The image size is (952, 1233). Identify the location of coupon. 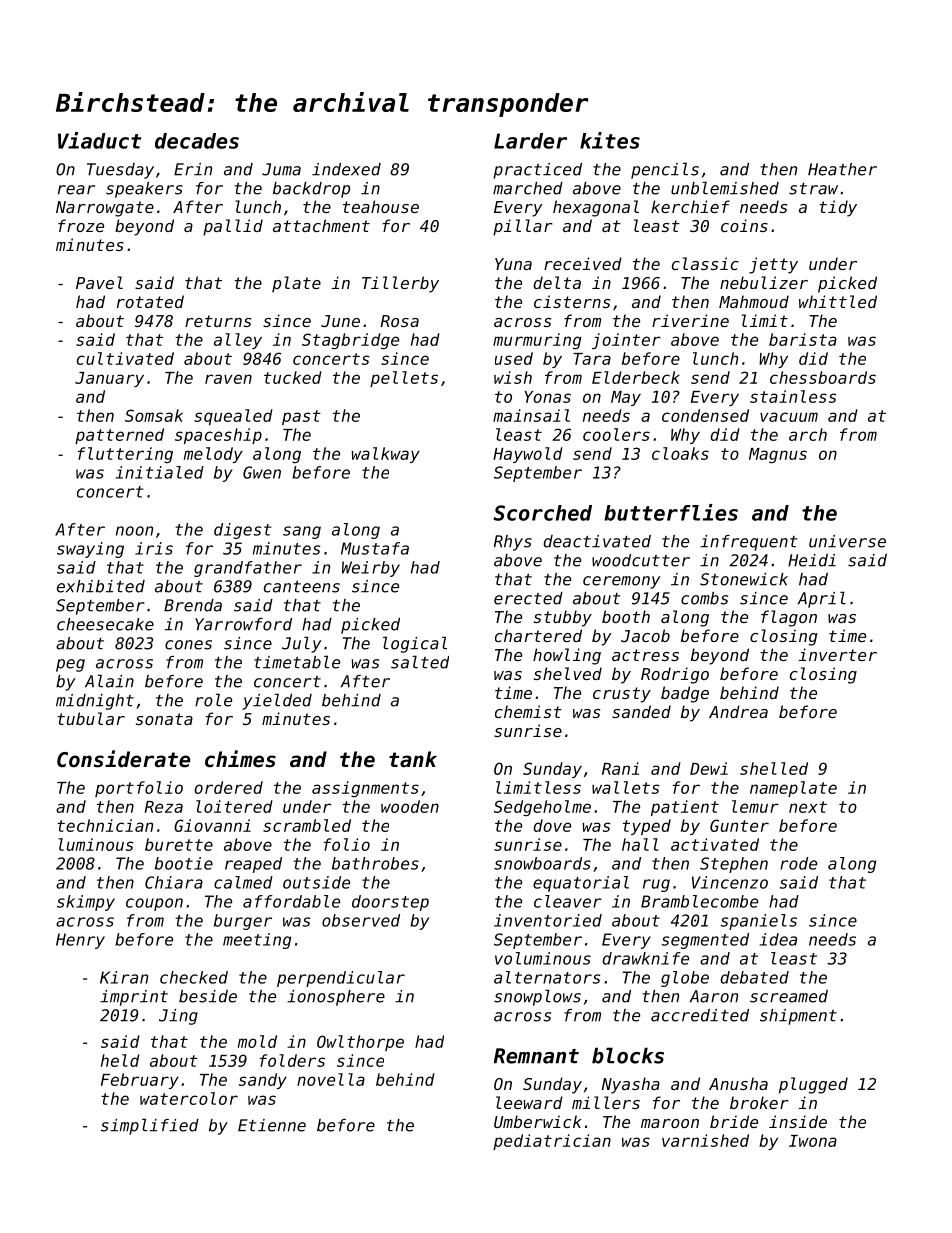
(154, 904).
